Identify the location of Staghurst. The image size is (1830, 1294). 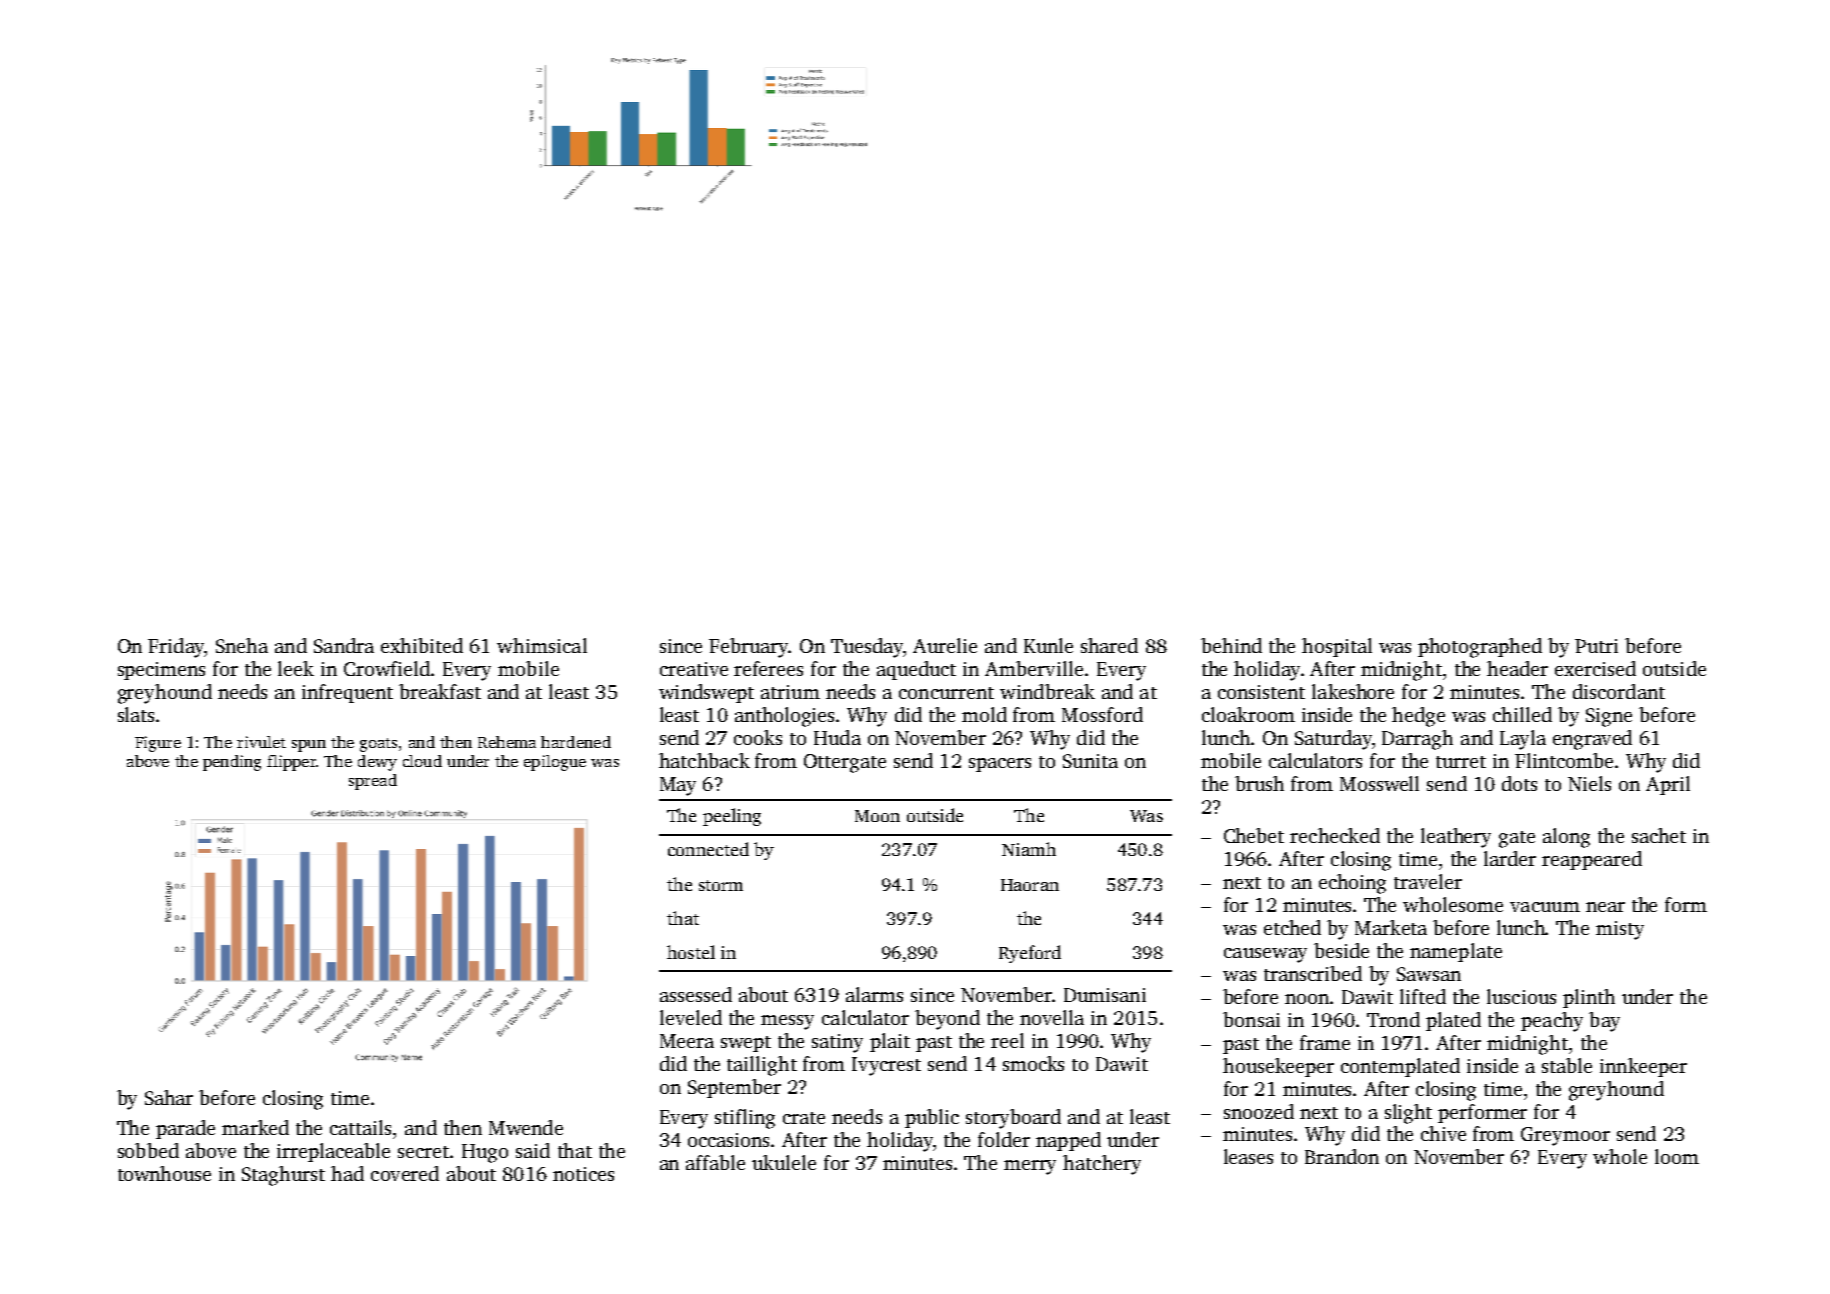
(283, 1176).
